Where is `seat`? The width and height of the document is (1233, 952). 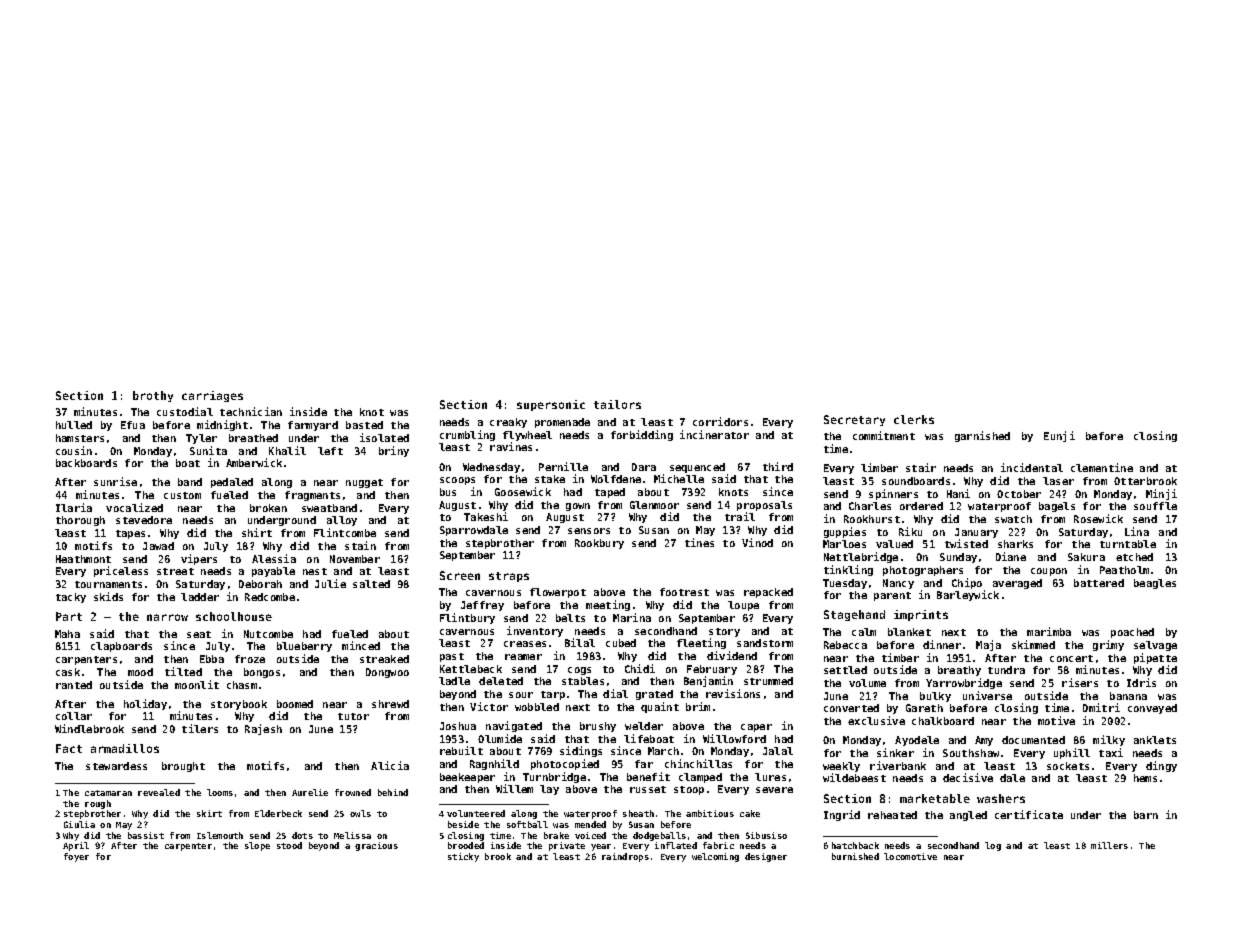
seat is located at coordinates (199, 634).
